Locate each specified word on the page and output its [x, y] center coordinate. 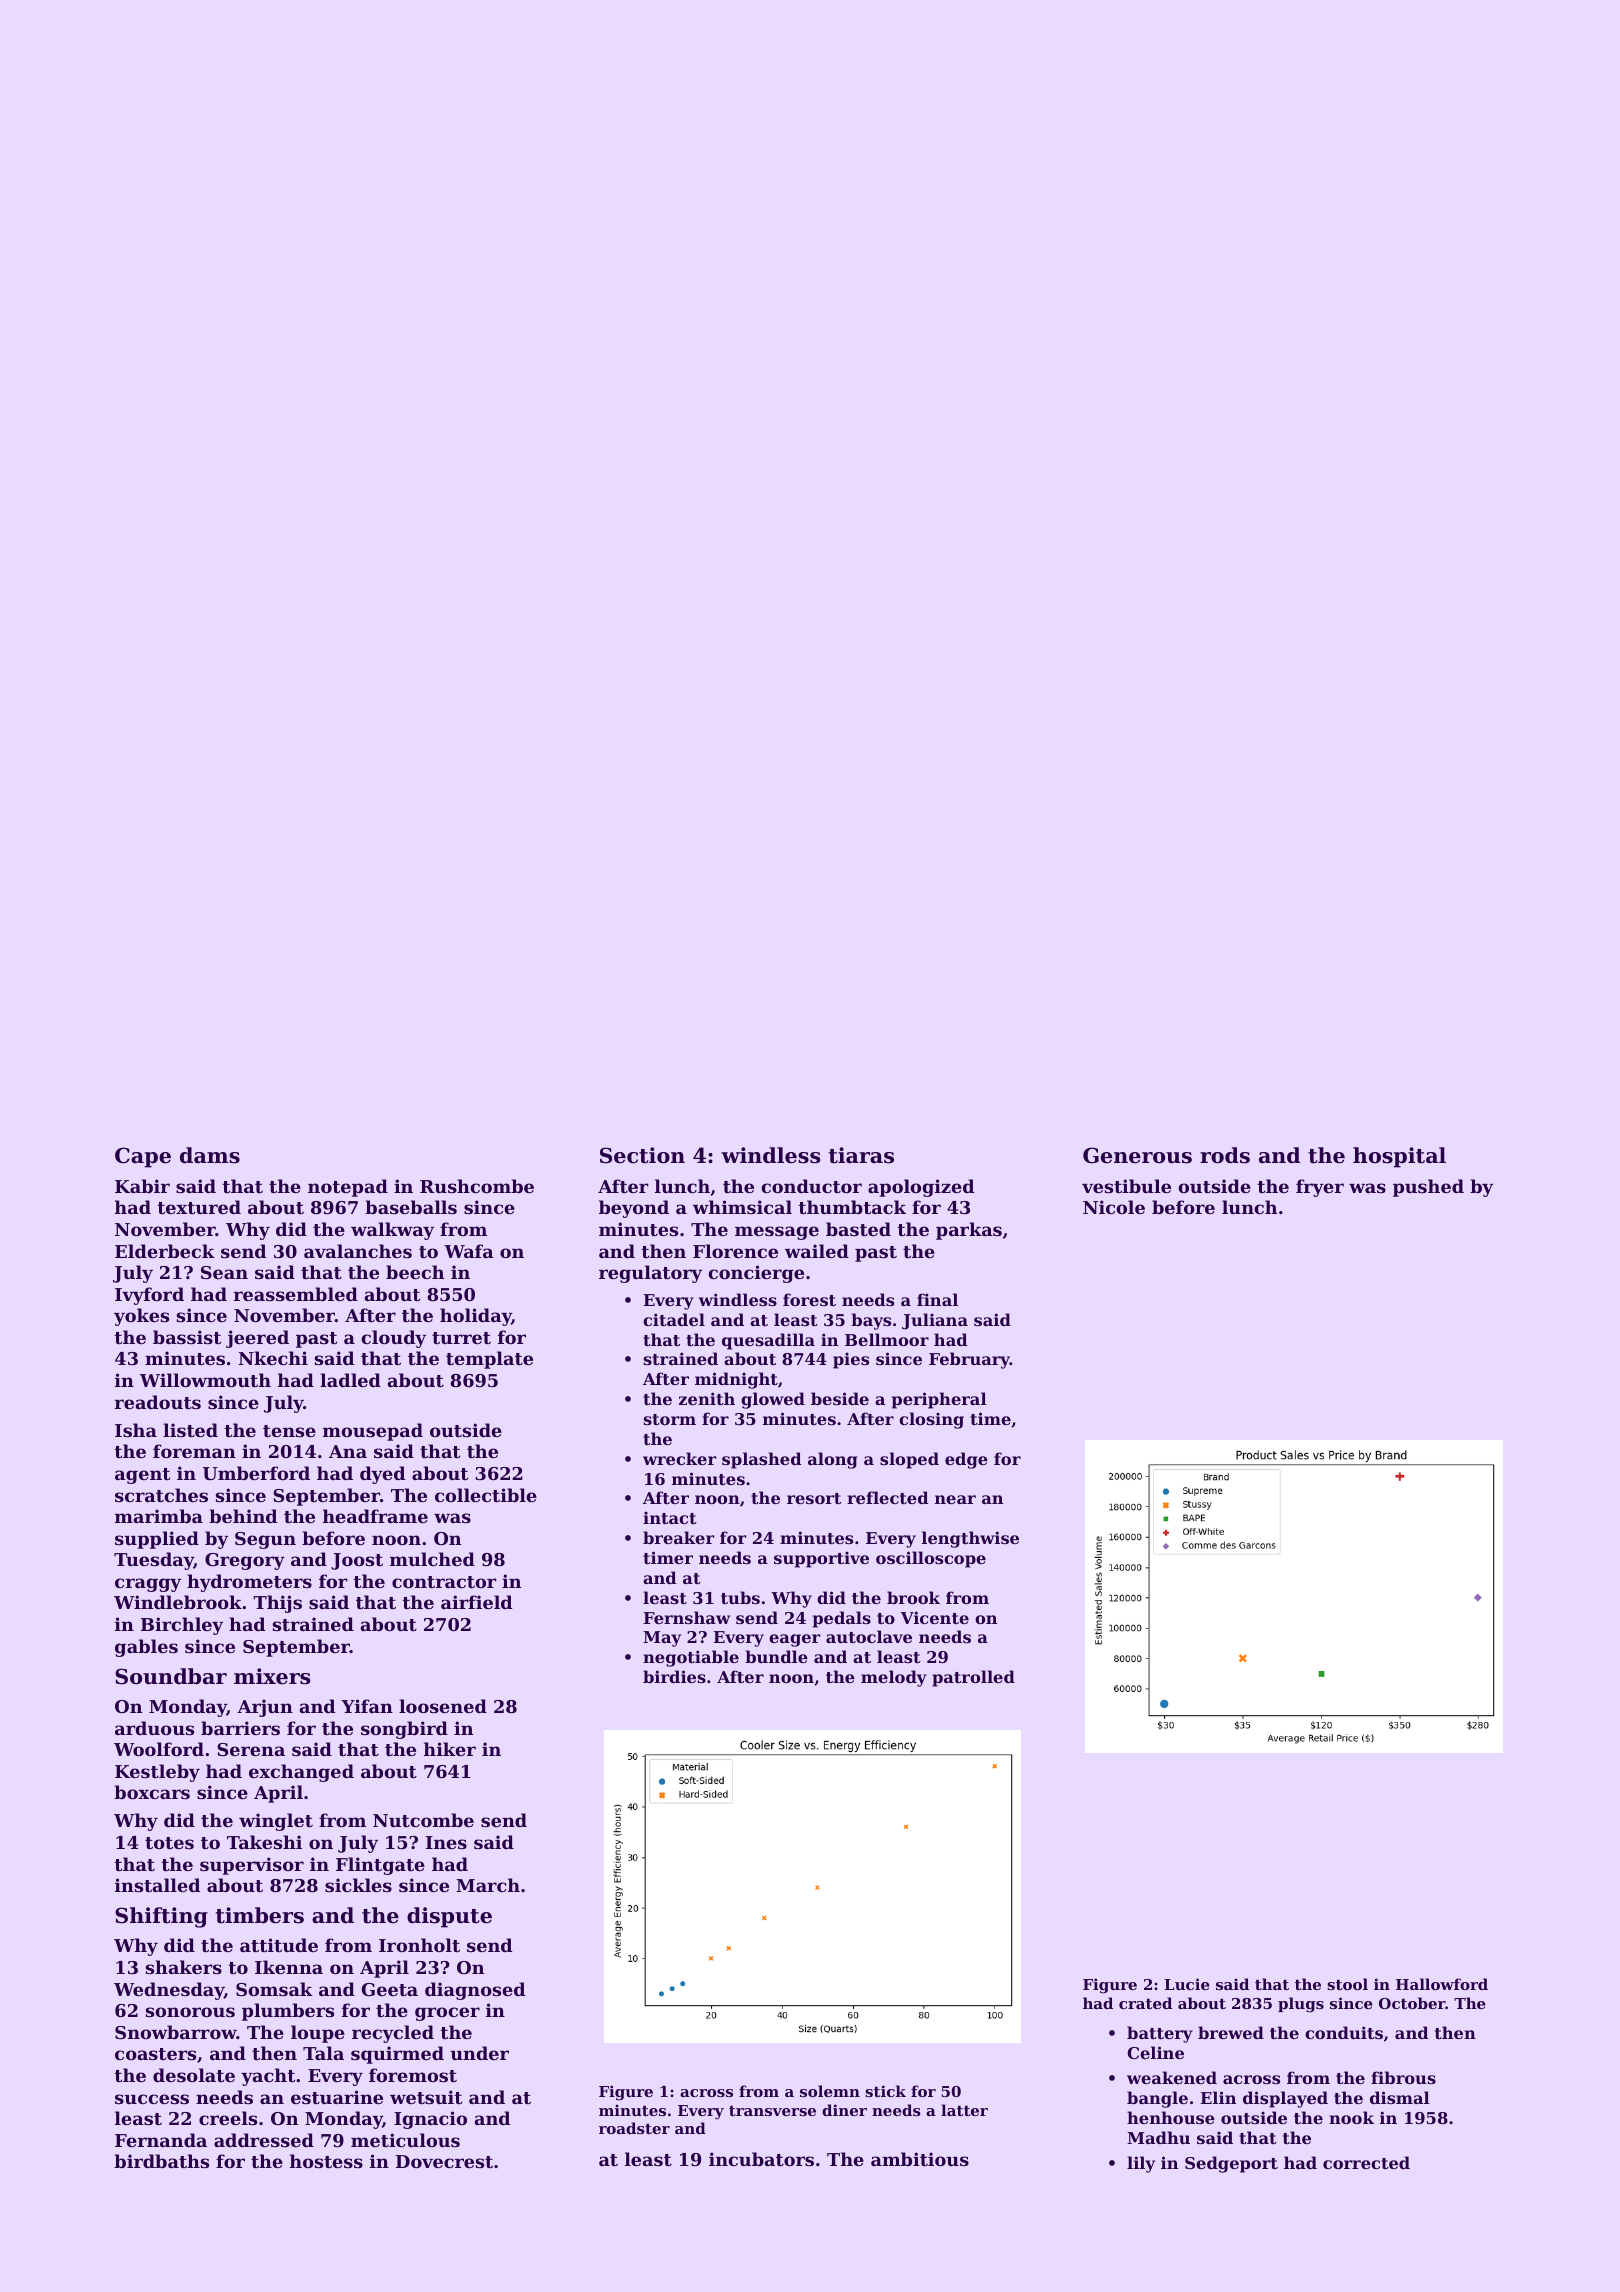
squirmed [397, 2055]
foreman [194, 1451]
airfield [476, 1602]
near [955, 1499]
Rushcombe [477, 1186]
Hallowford [1442, 1984]
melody [894, 1678]
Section [642, 1155]
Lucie [1187, 1984]
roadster [634, 2128]
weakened [1172, 2077]
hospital [1399, 1157]
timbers [260, 1915]
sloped [909, 1460]
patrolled [973, 1678]
